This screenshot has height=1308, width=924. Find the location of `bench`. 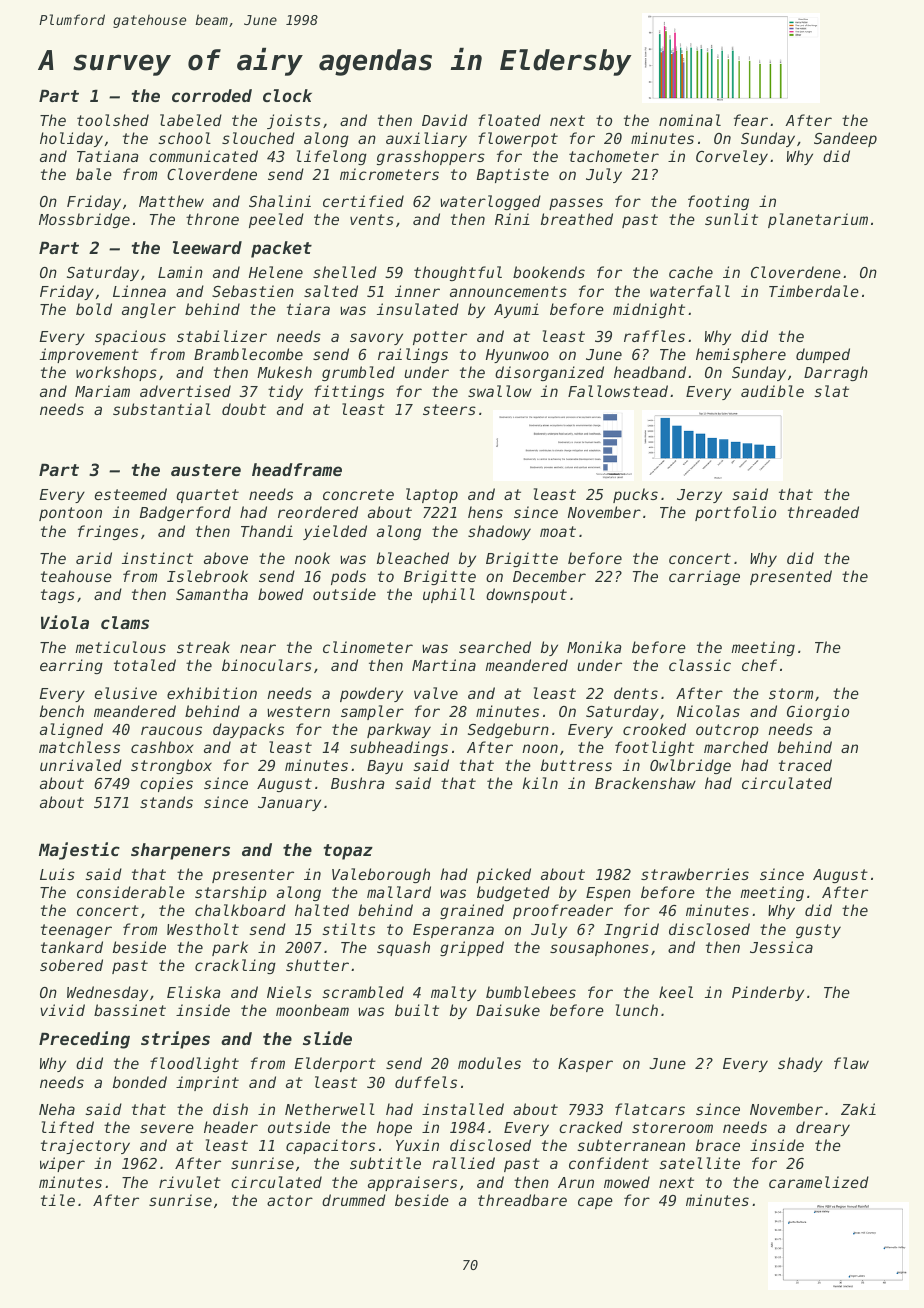

bench is located at coordinates (62, 711).
